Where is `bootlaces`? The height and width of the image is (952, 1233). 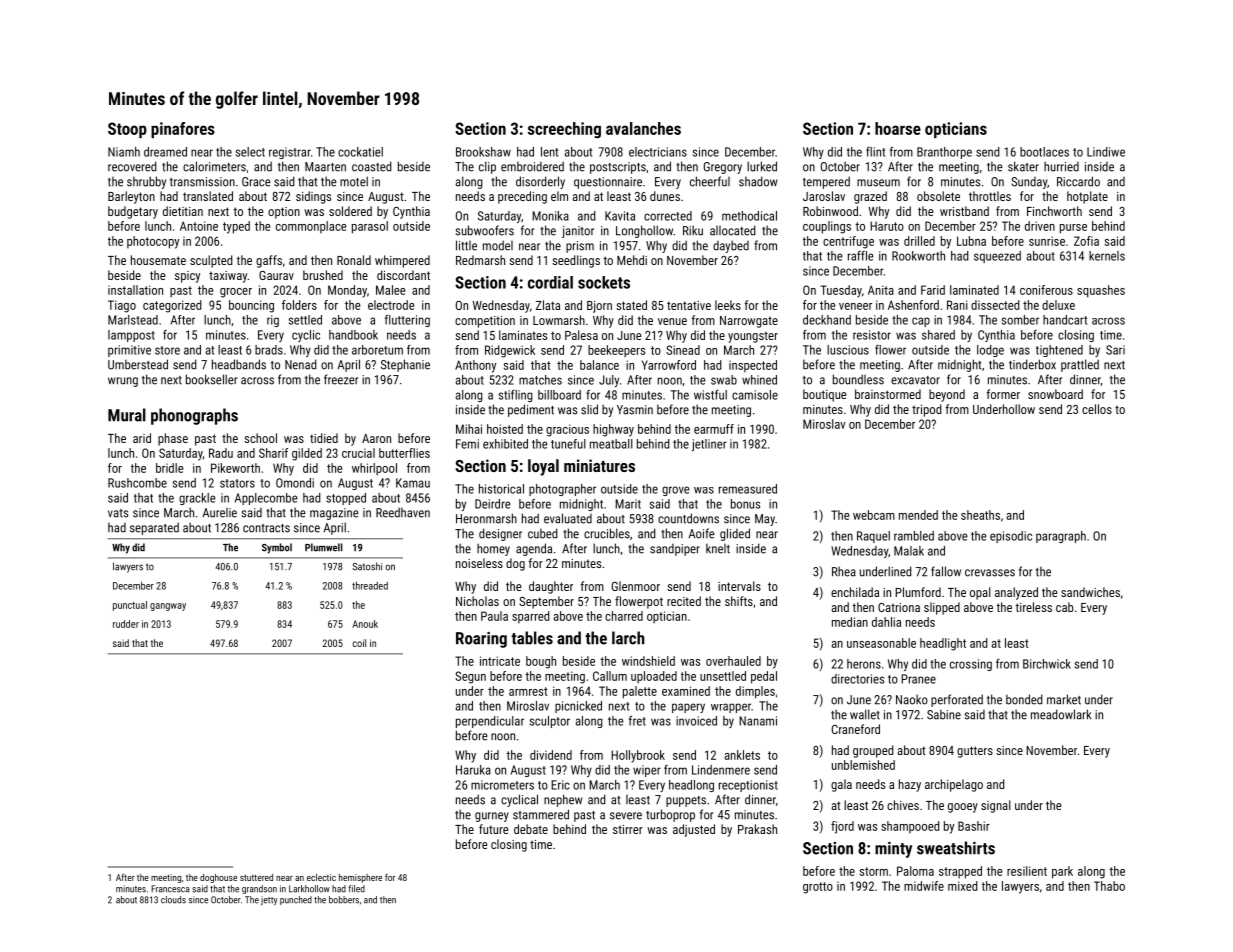
bootlaces is located at coordinates (1044, 152).
